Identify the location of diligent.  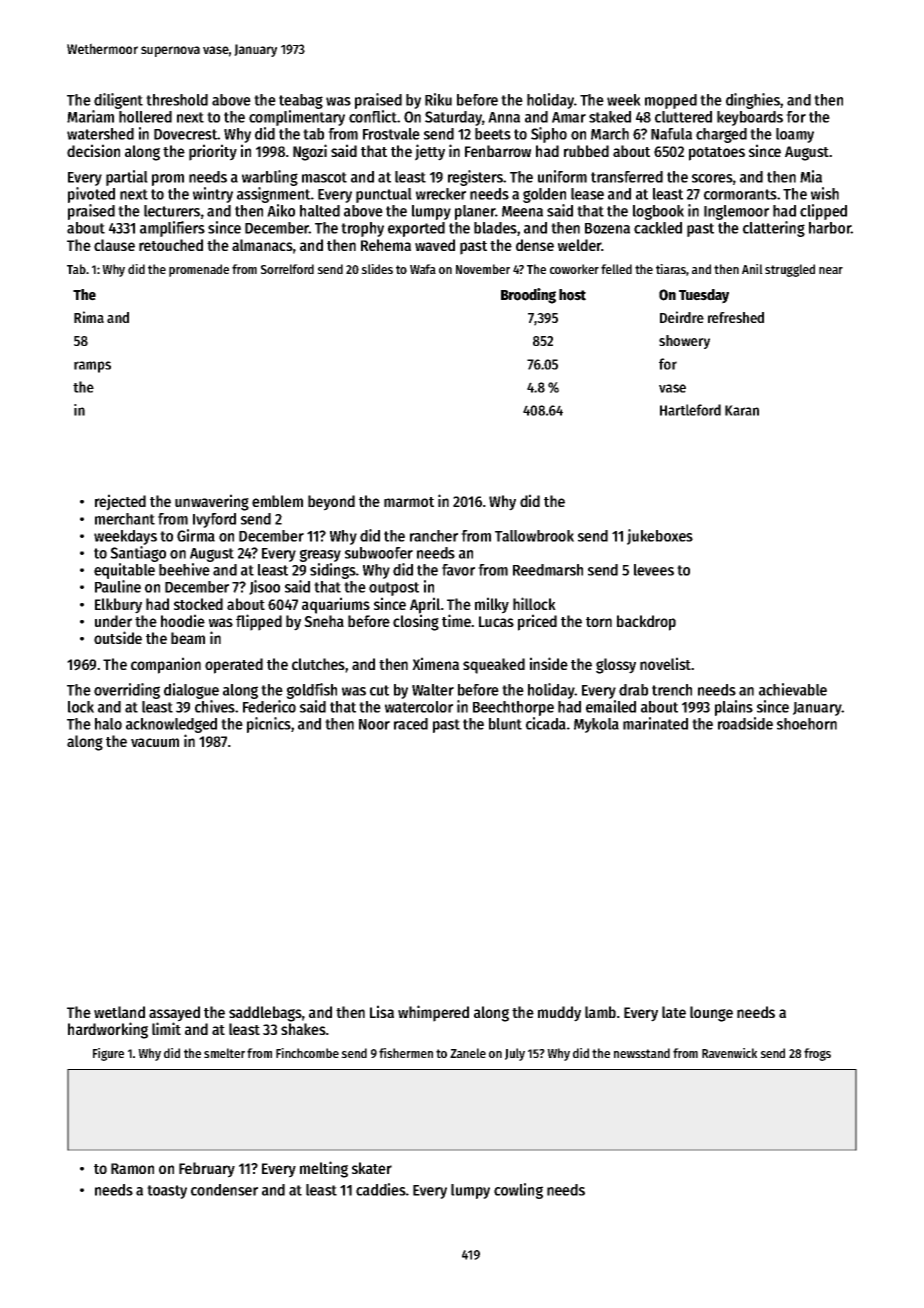
(118, 101).
